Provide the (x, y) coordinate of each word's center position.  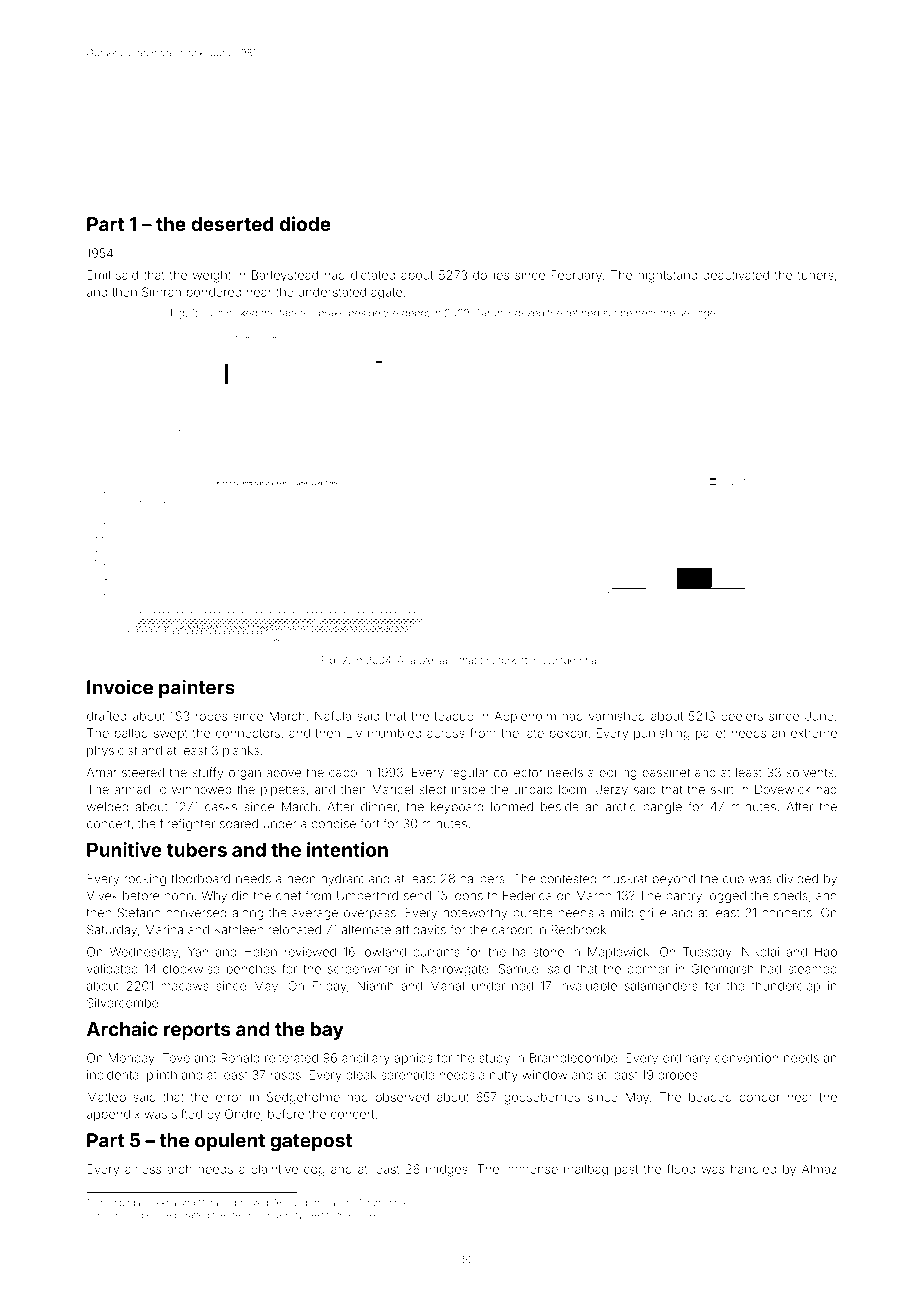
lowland (384, 952)
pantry (684, 897)
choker (367, 1215)
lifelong (244, 1216)
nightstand (667, 276)
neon (301, 880)
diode (305, 223)
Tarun (489, 313)
